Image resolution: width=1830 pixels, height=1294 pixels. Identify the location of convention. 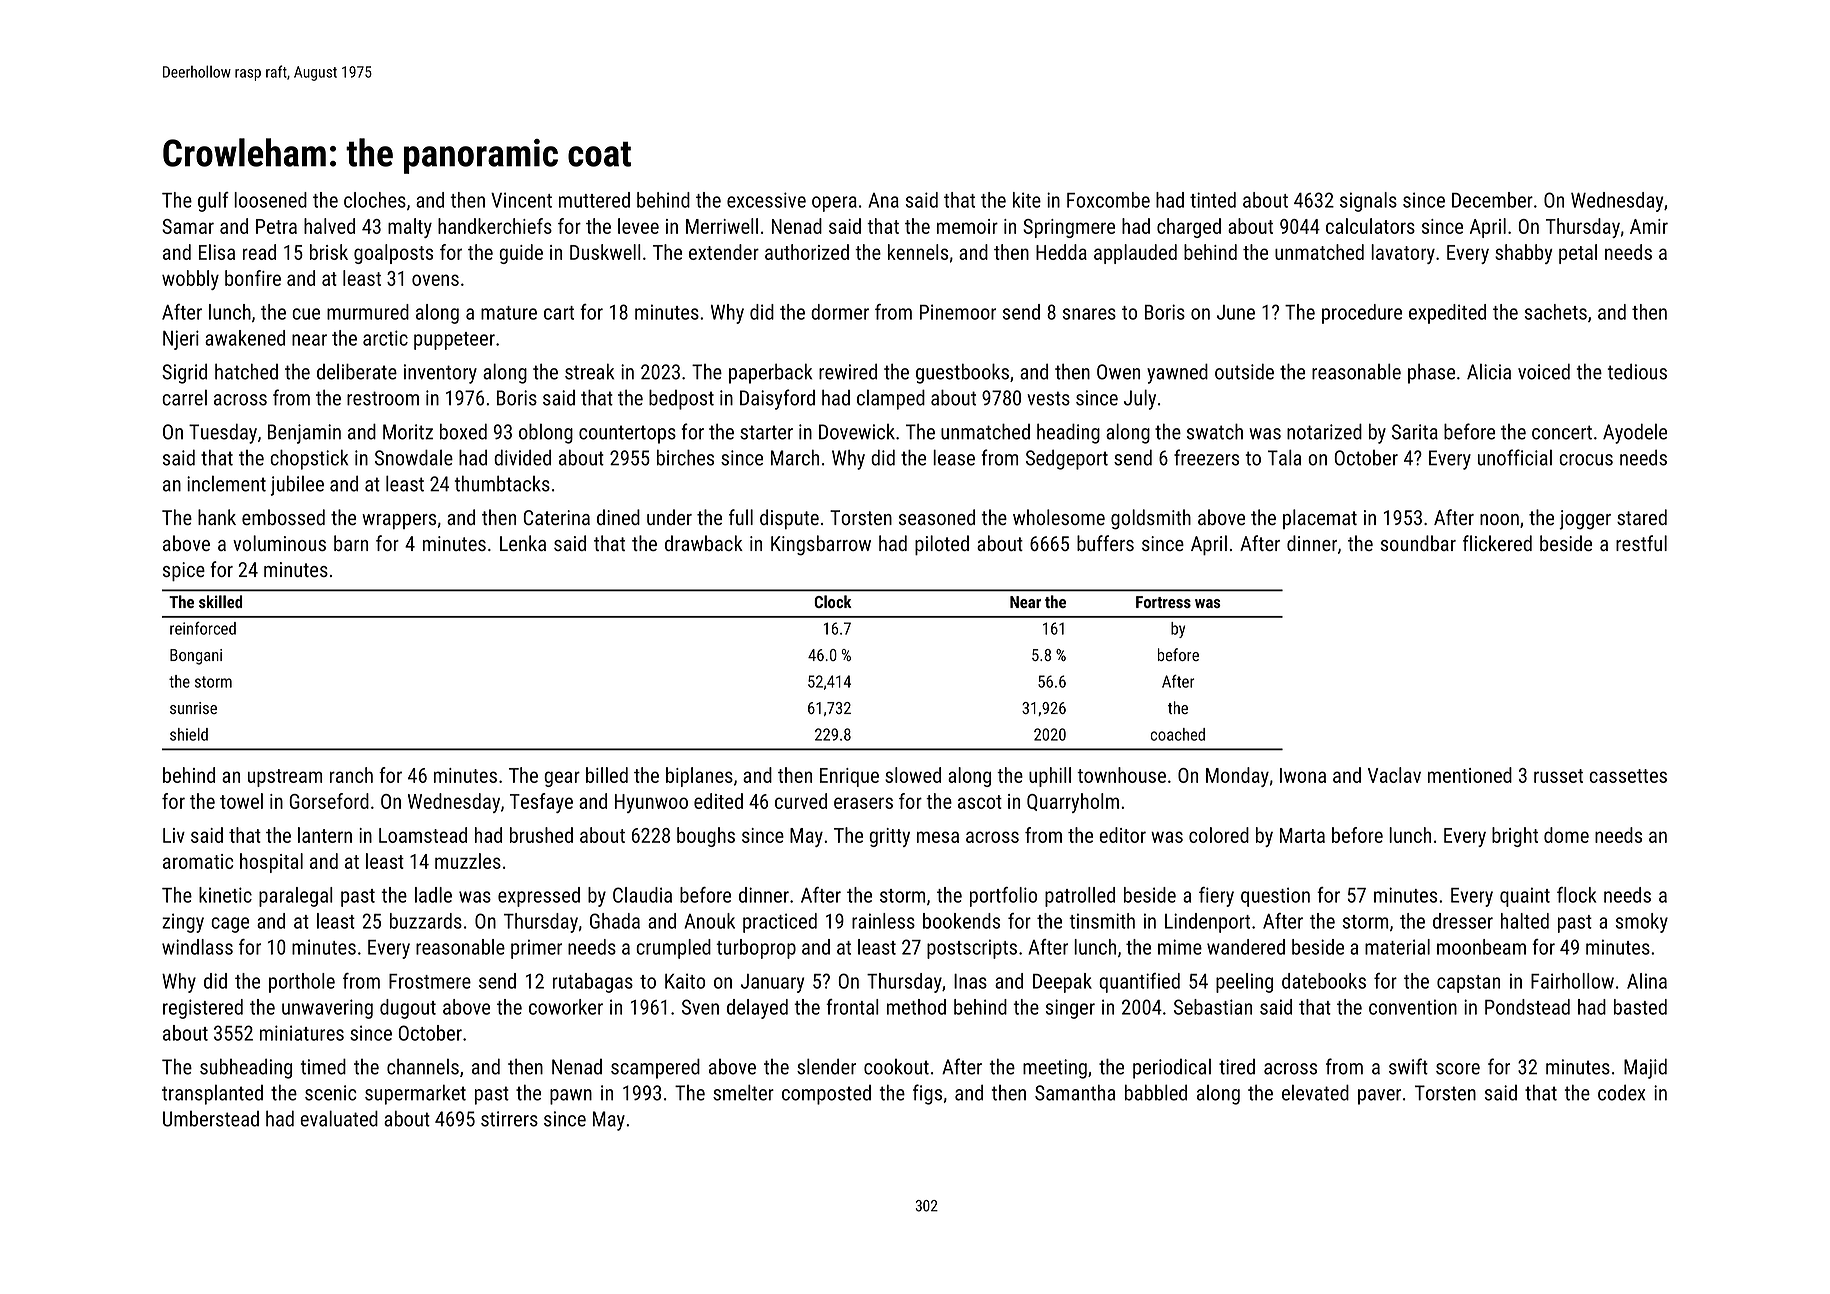
(1413, 1007).
